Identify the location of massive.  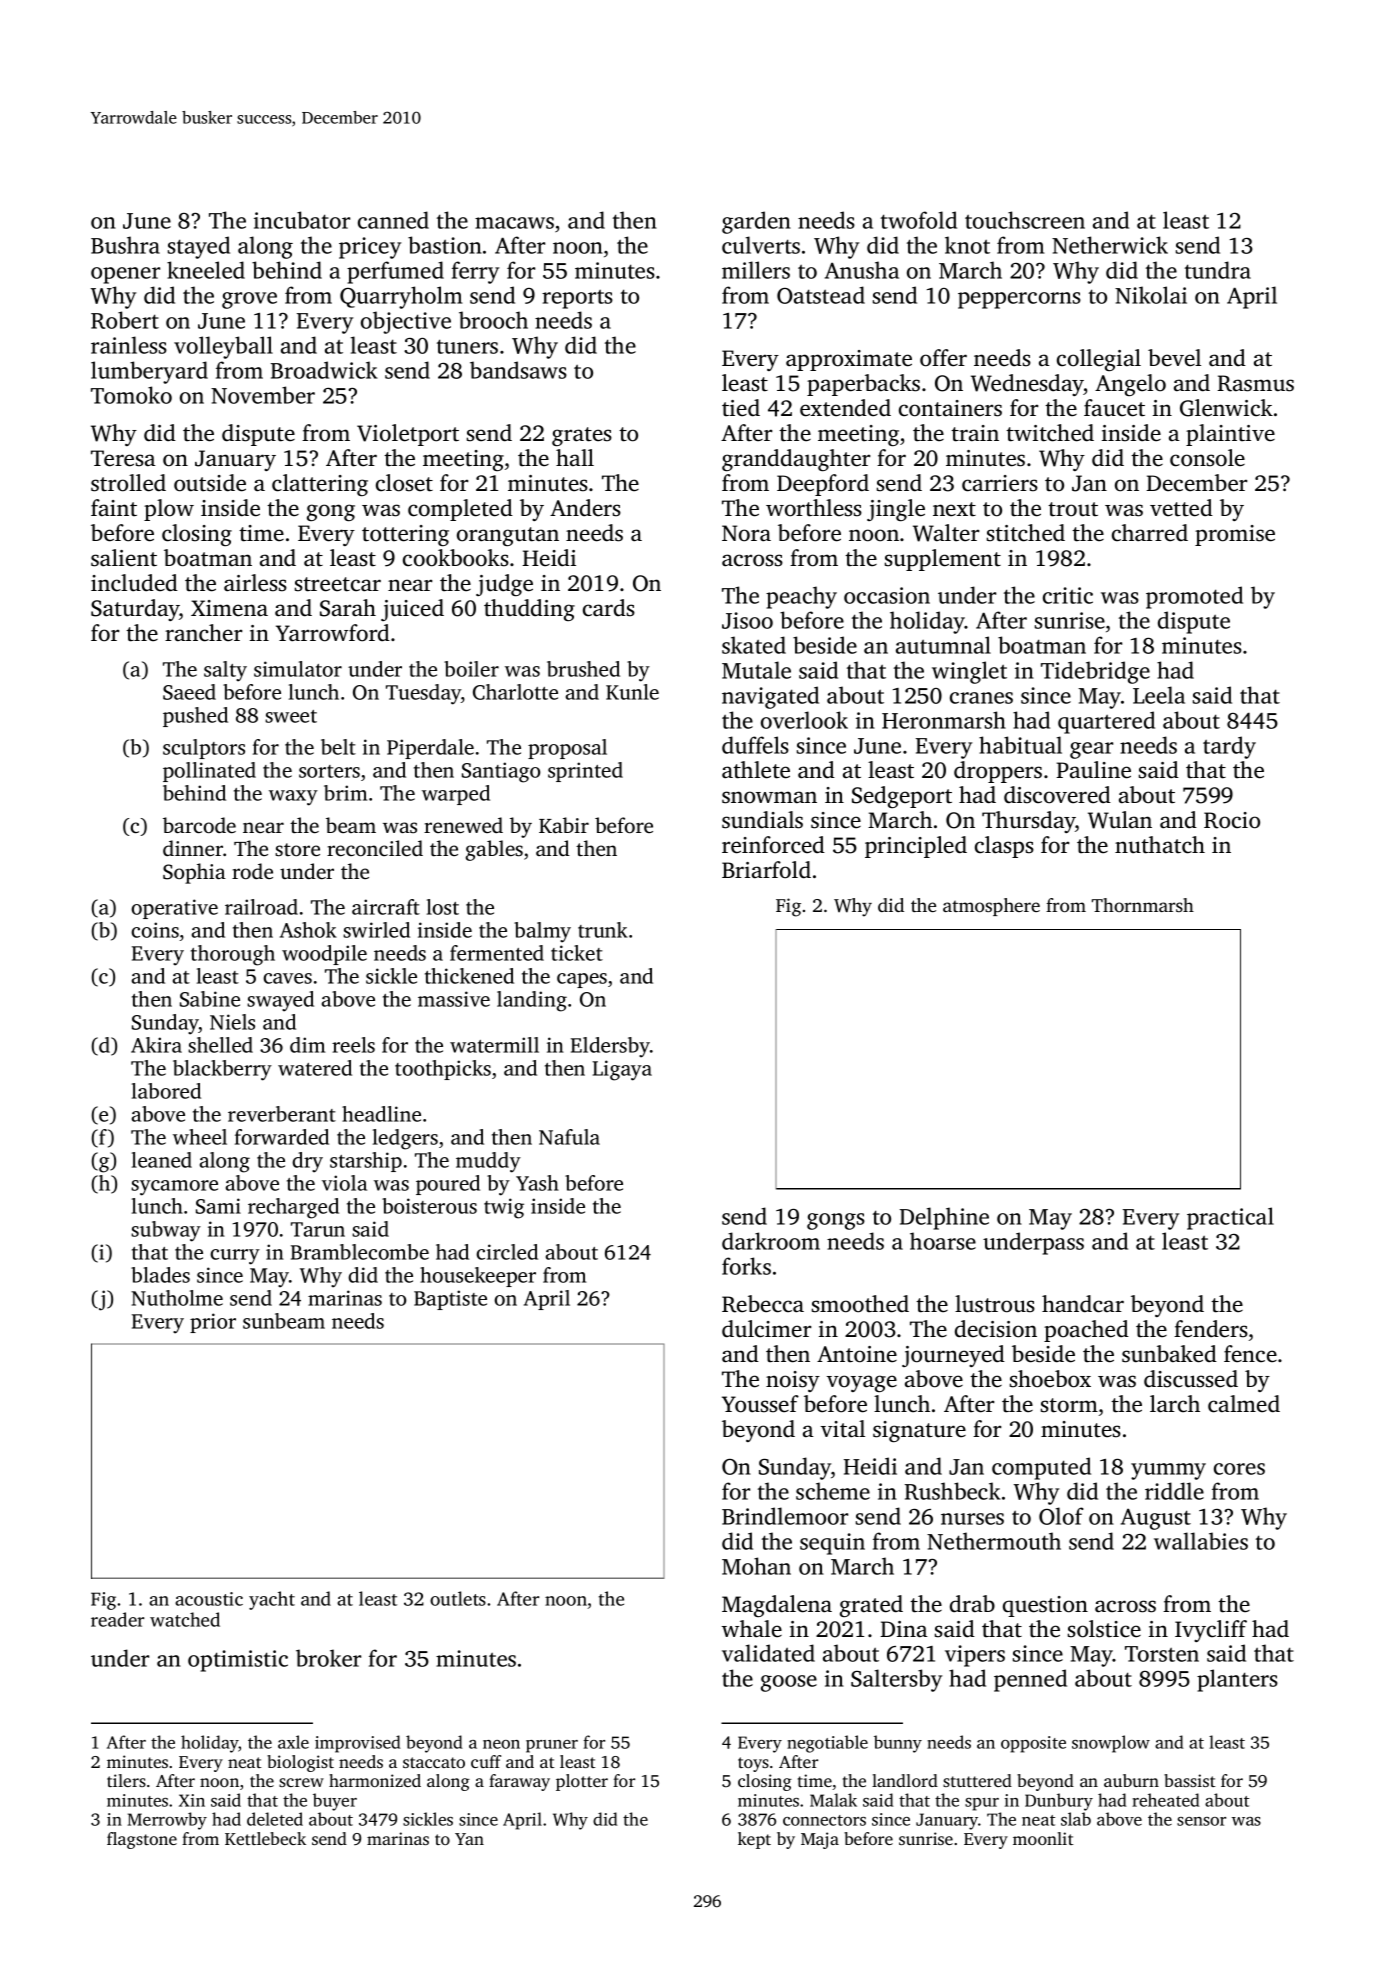
(454, 999).
